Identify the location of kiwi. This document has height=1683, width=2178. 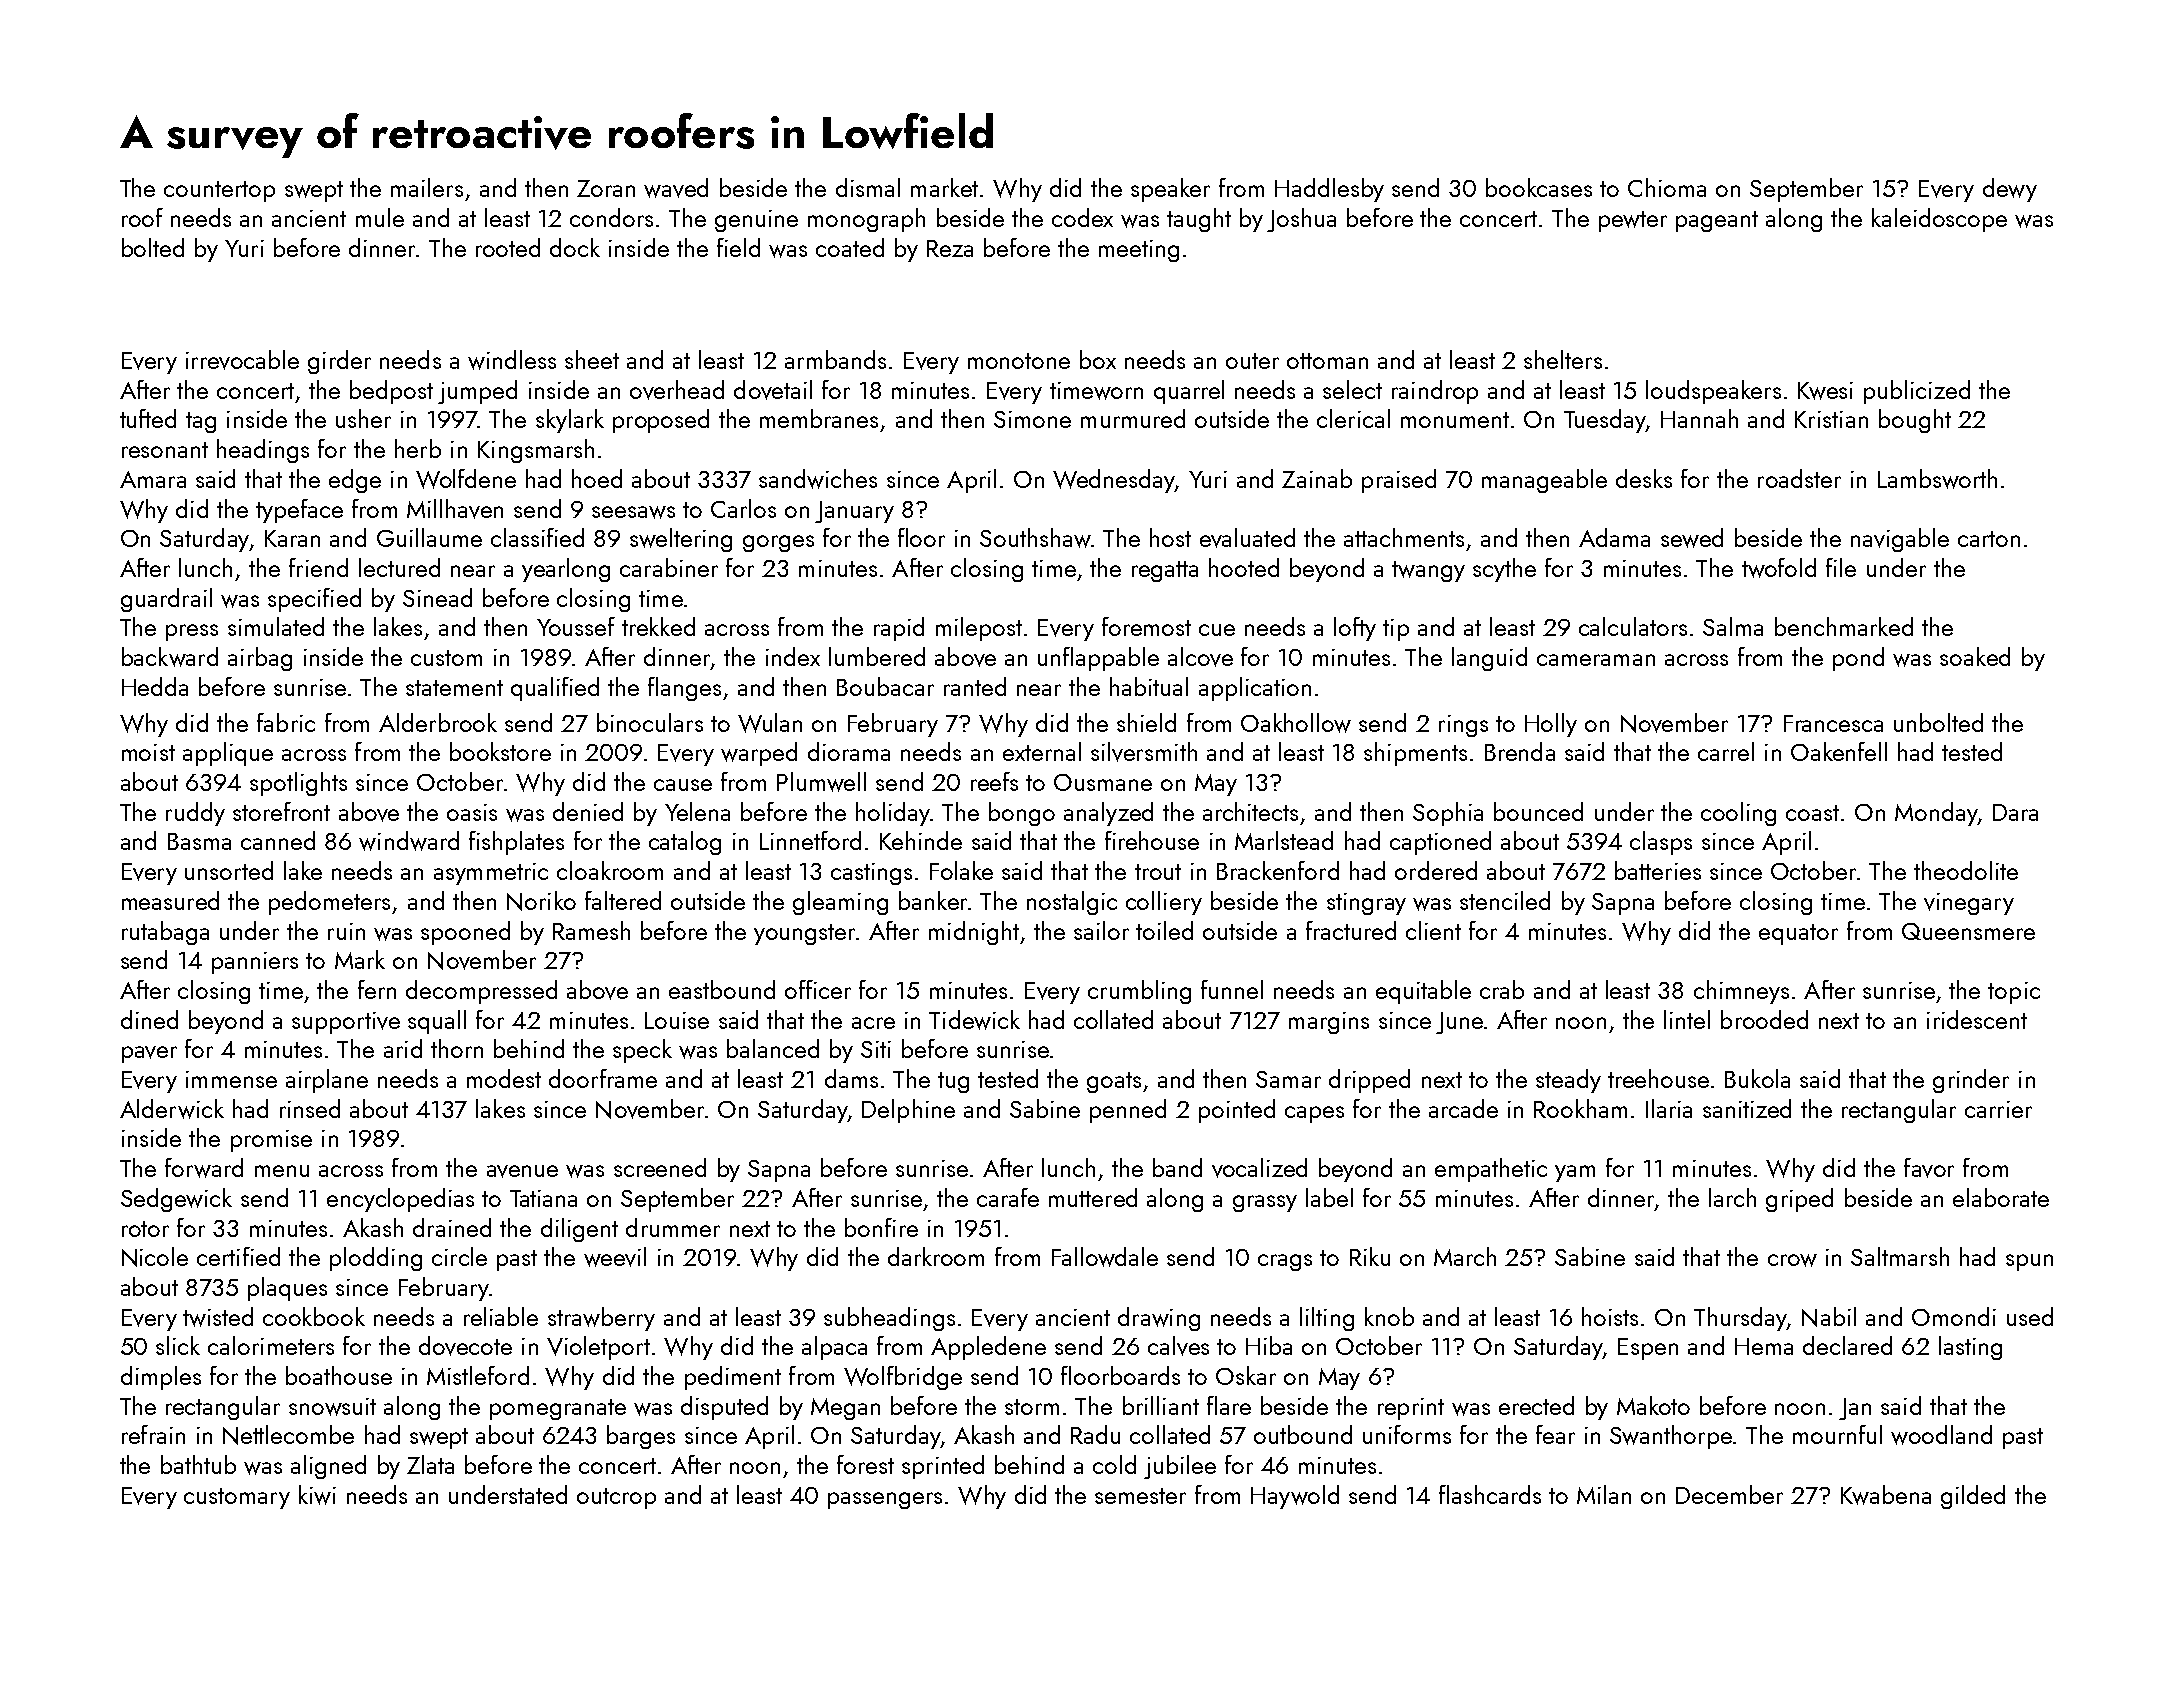
(317, 1495).
